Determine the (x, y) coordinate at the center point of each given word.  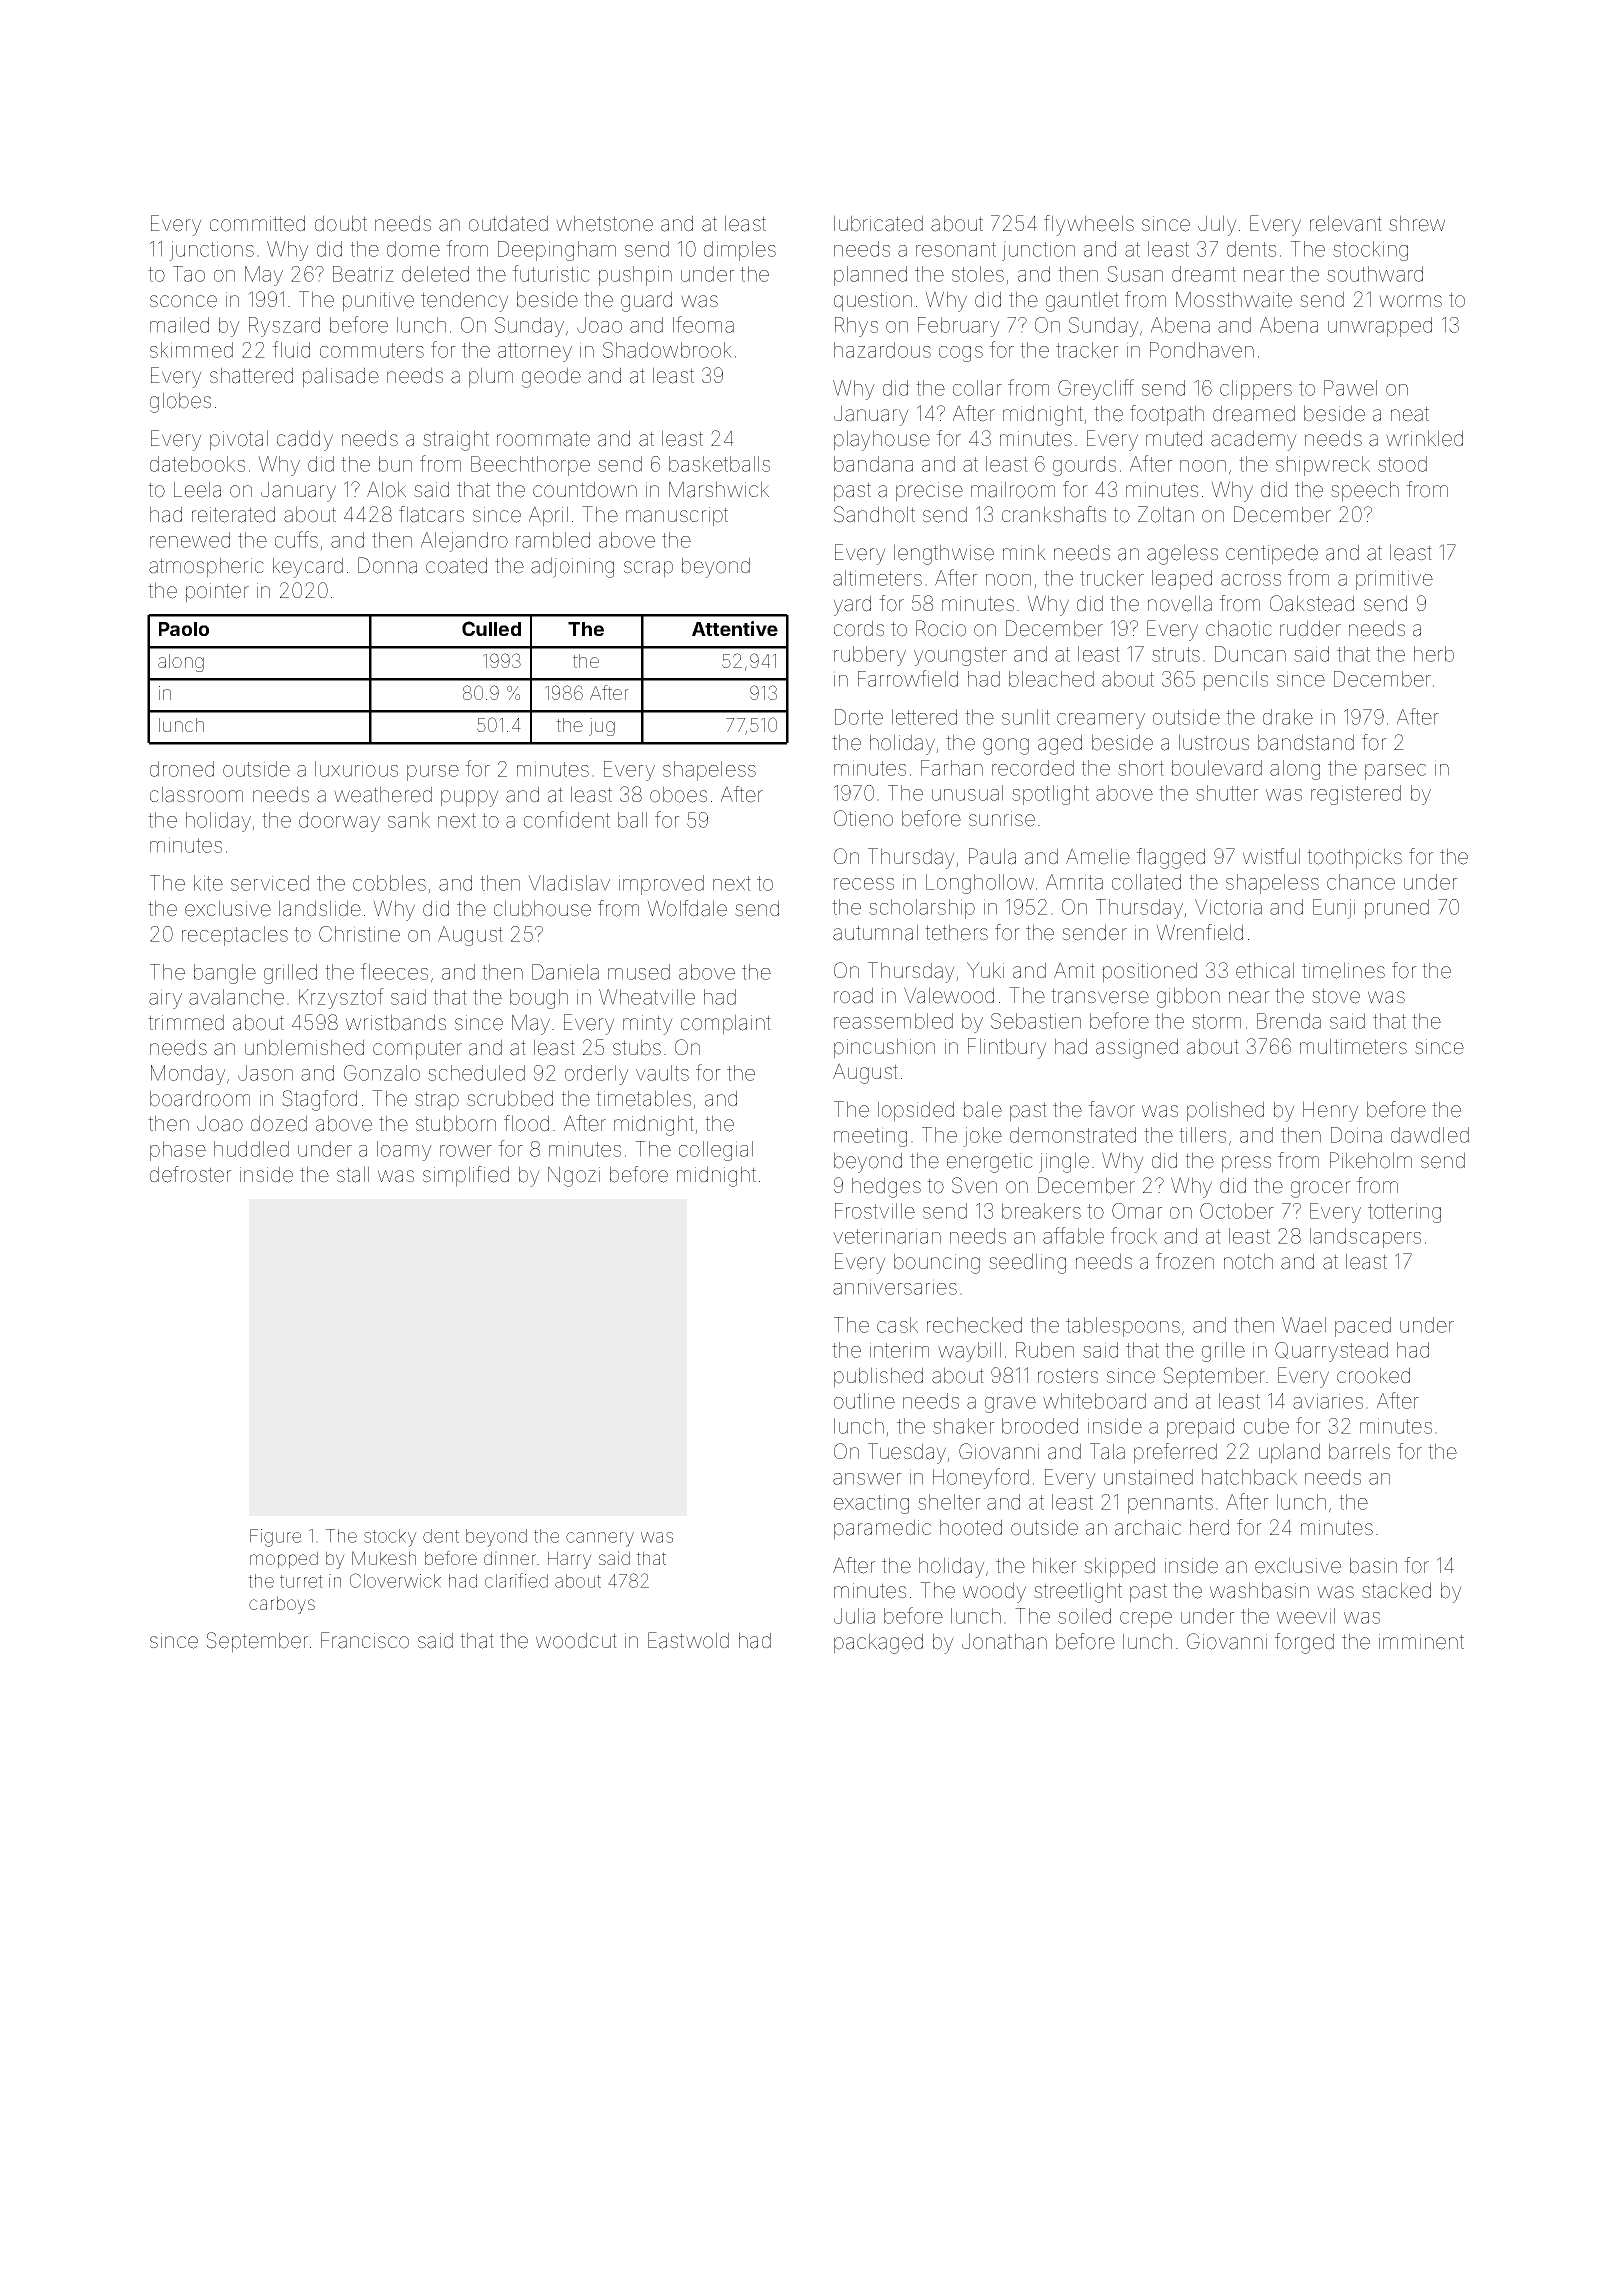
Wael (1304, 1325)
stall (353, 1174)
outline (864, 1401)
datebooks (197, 464)
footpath (1167, 415)
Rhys (856, 327)
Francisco (365, 1640)
